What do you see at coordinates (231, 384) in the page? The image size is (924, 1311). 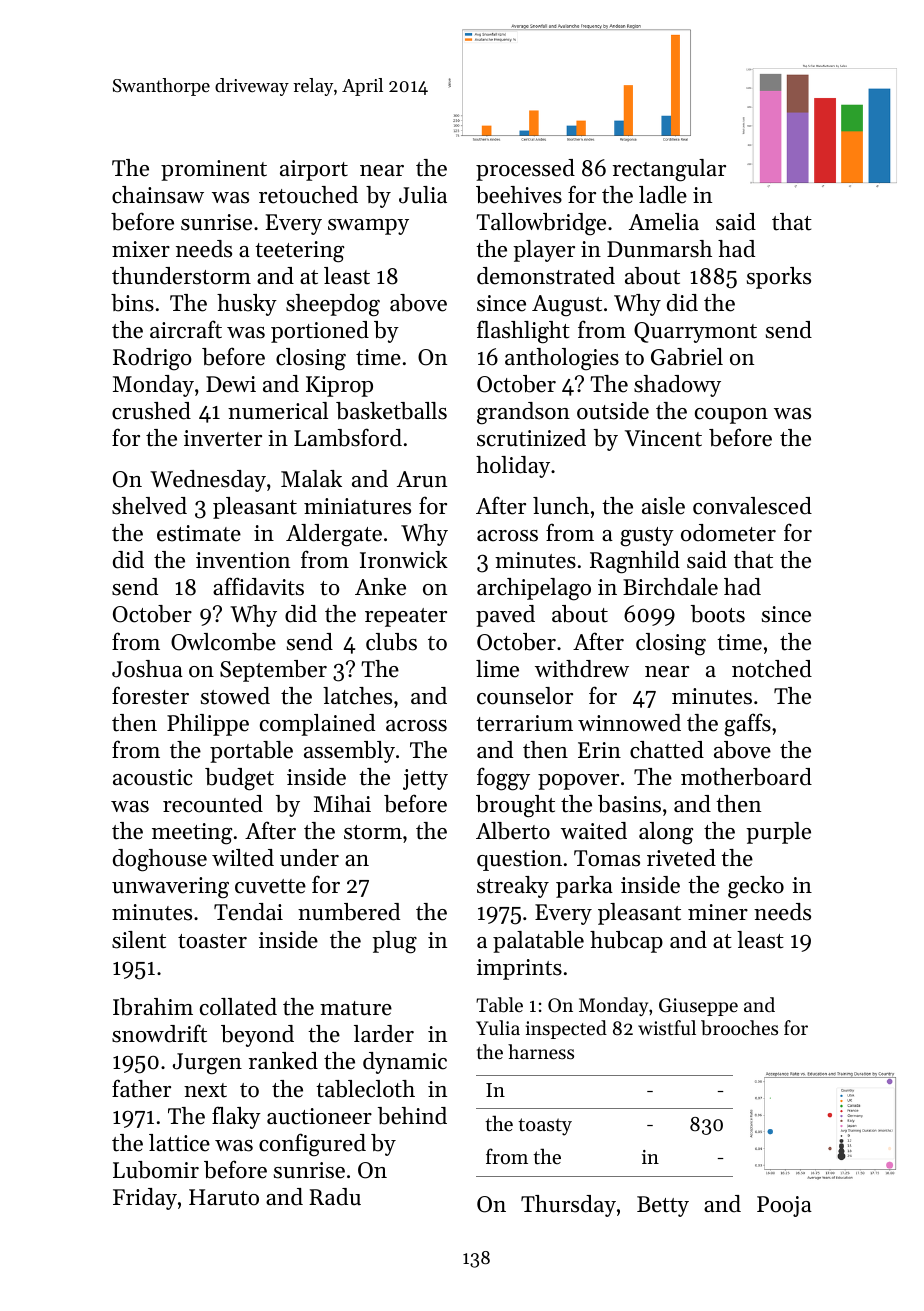 I see `Dewi` at bounding box center [231, 384].
